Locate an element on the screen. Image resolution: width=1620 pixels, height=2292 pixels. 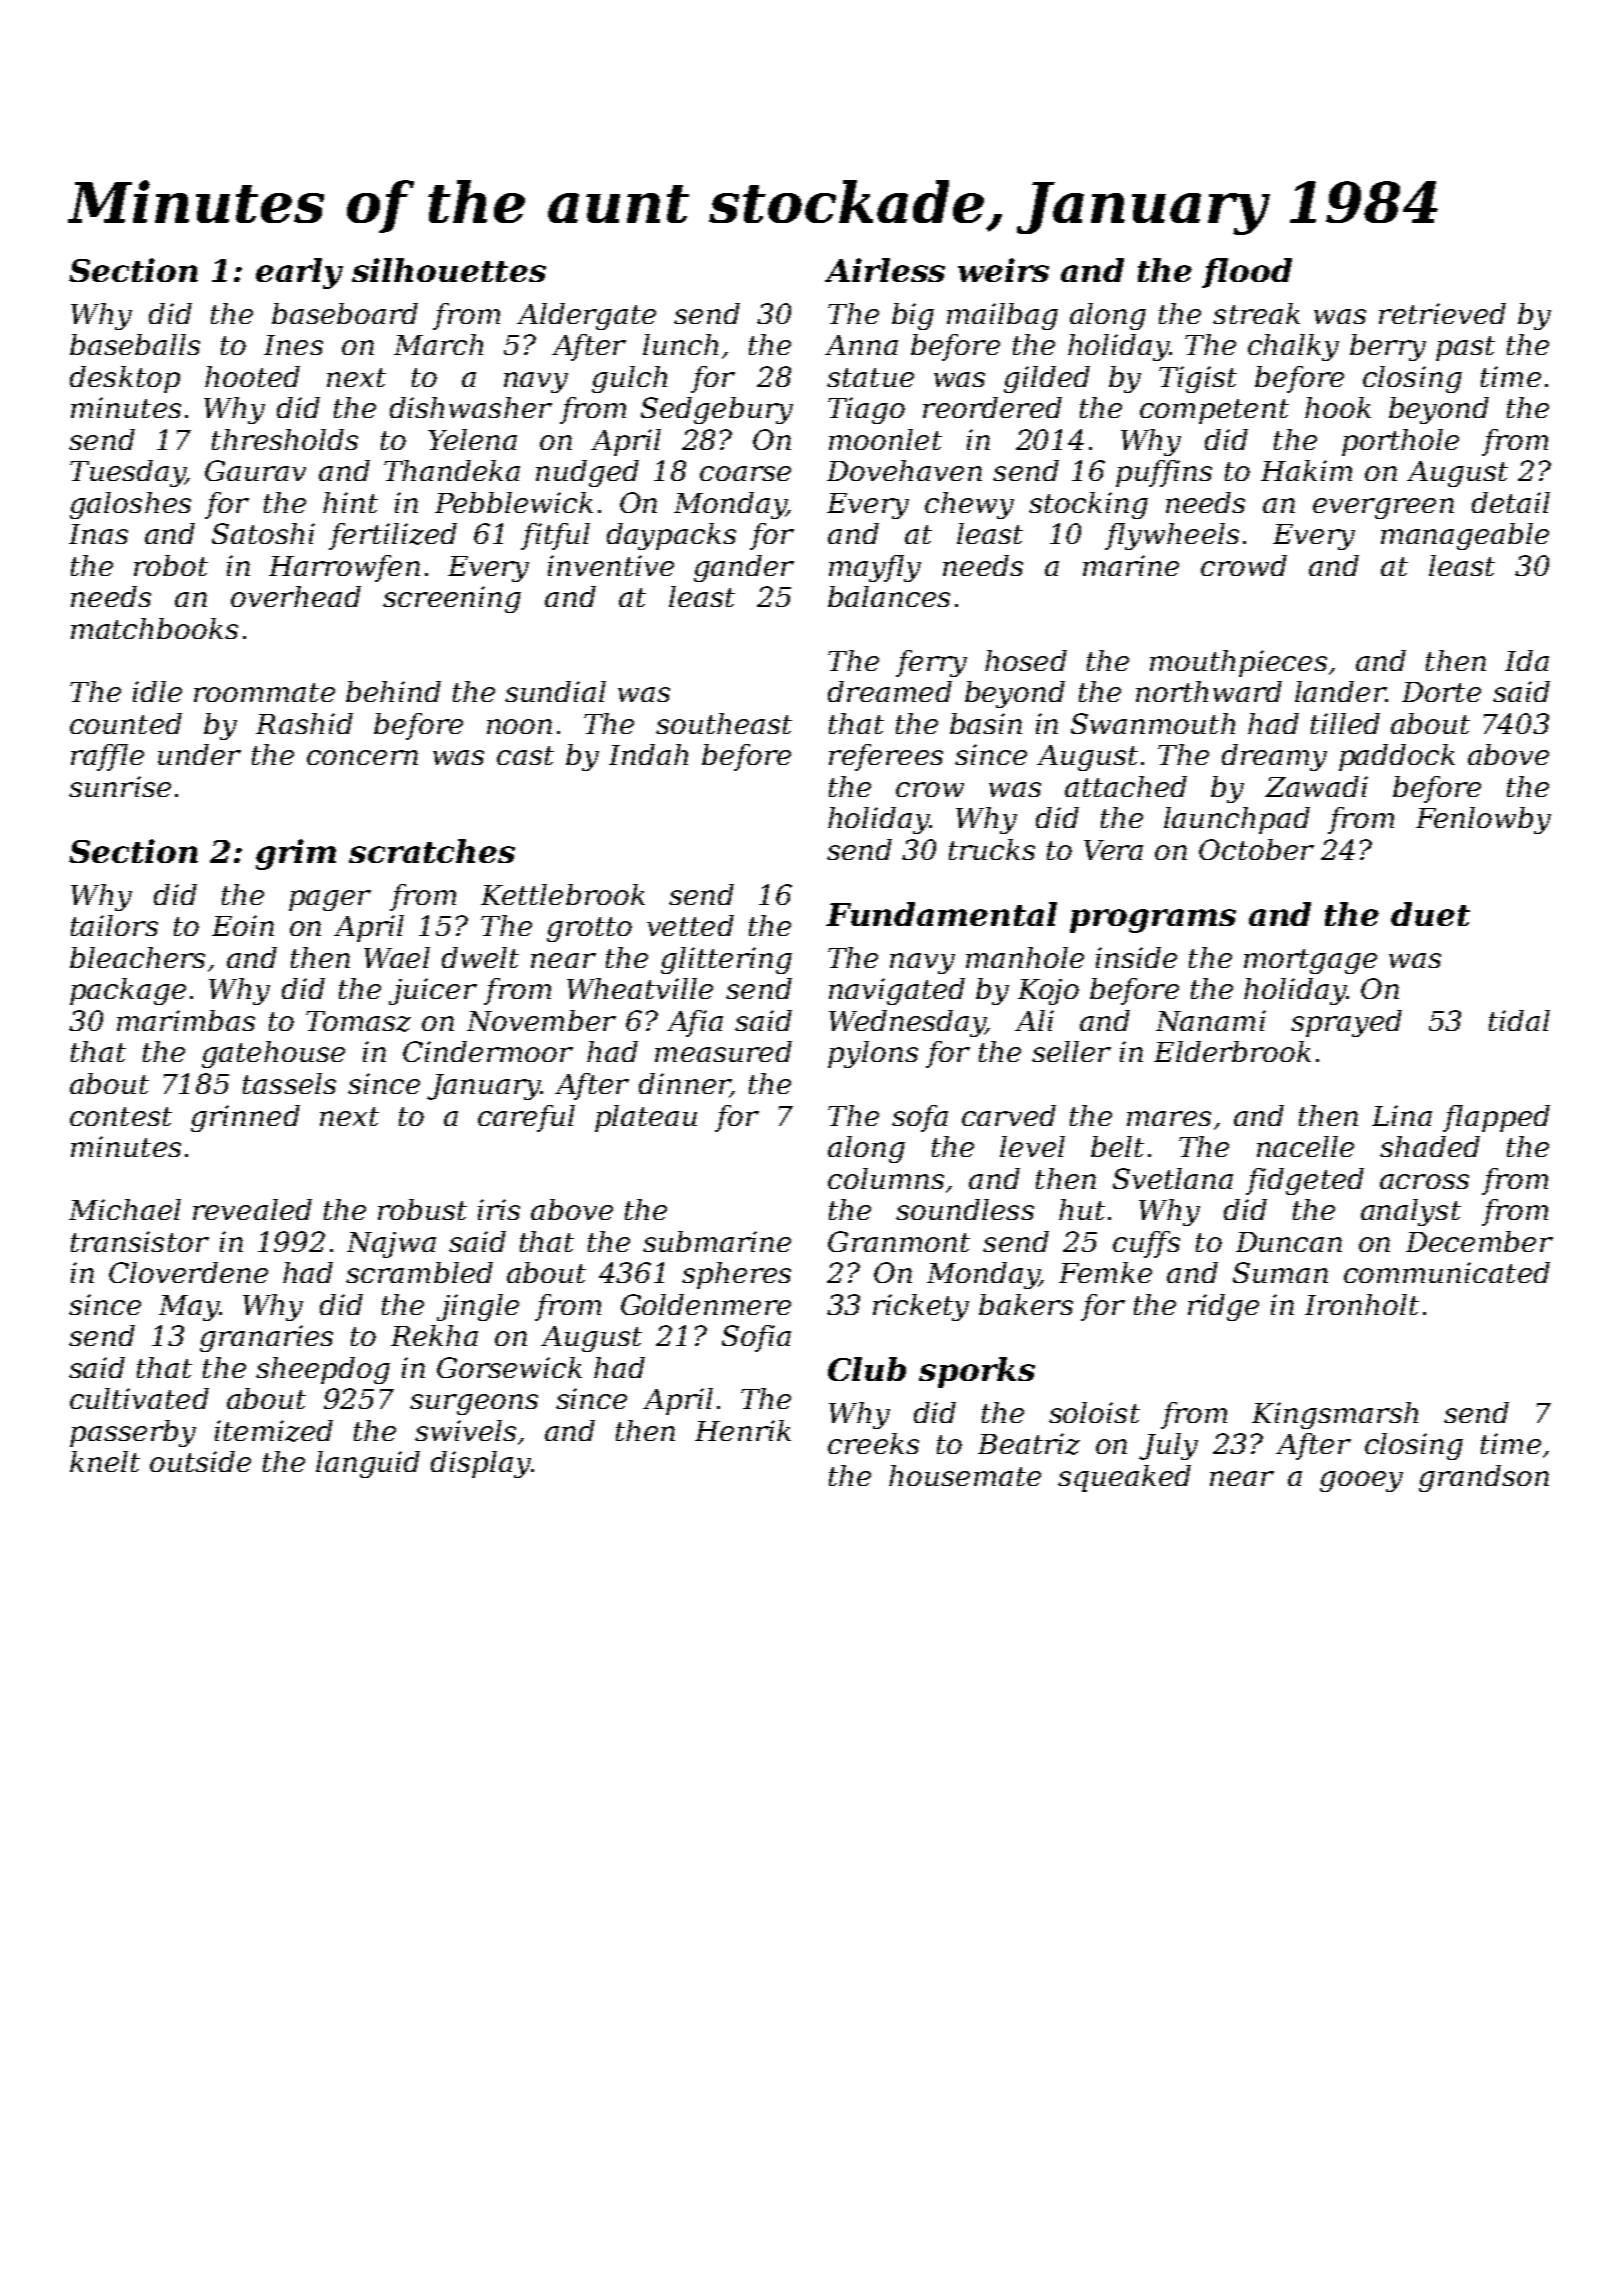
display is located at coordinates (481, 1464).
